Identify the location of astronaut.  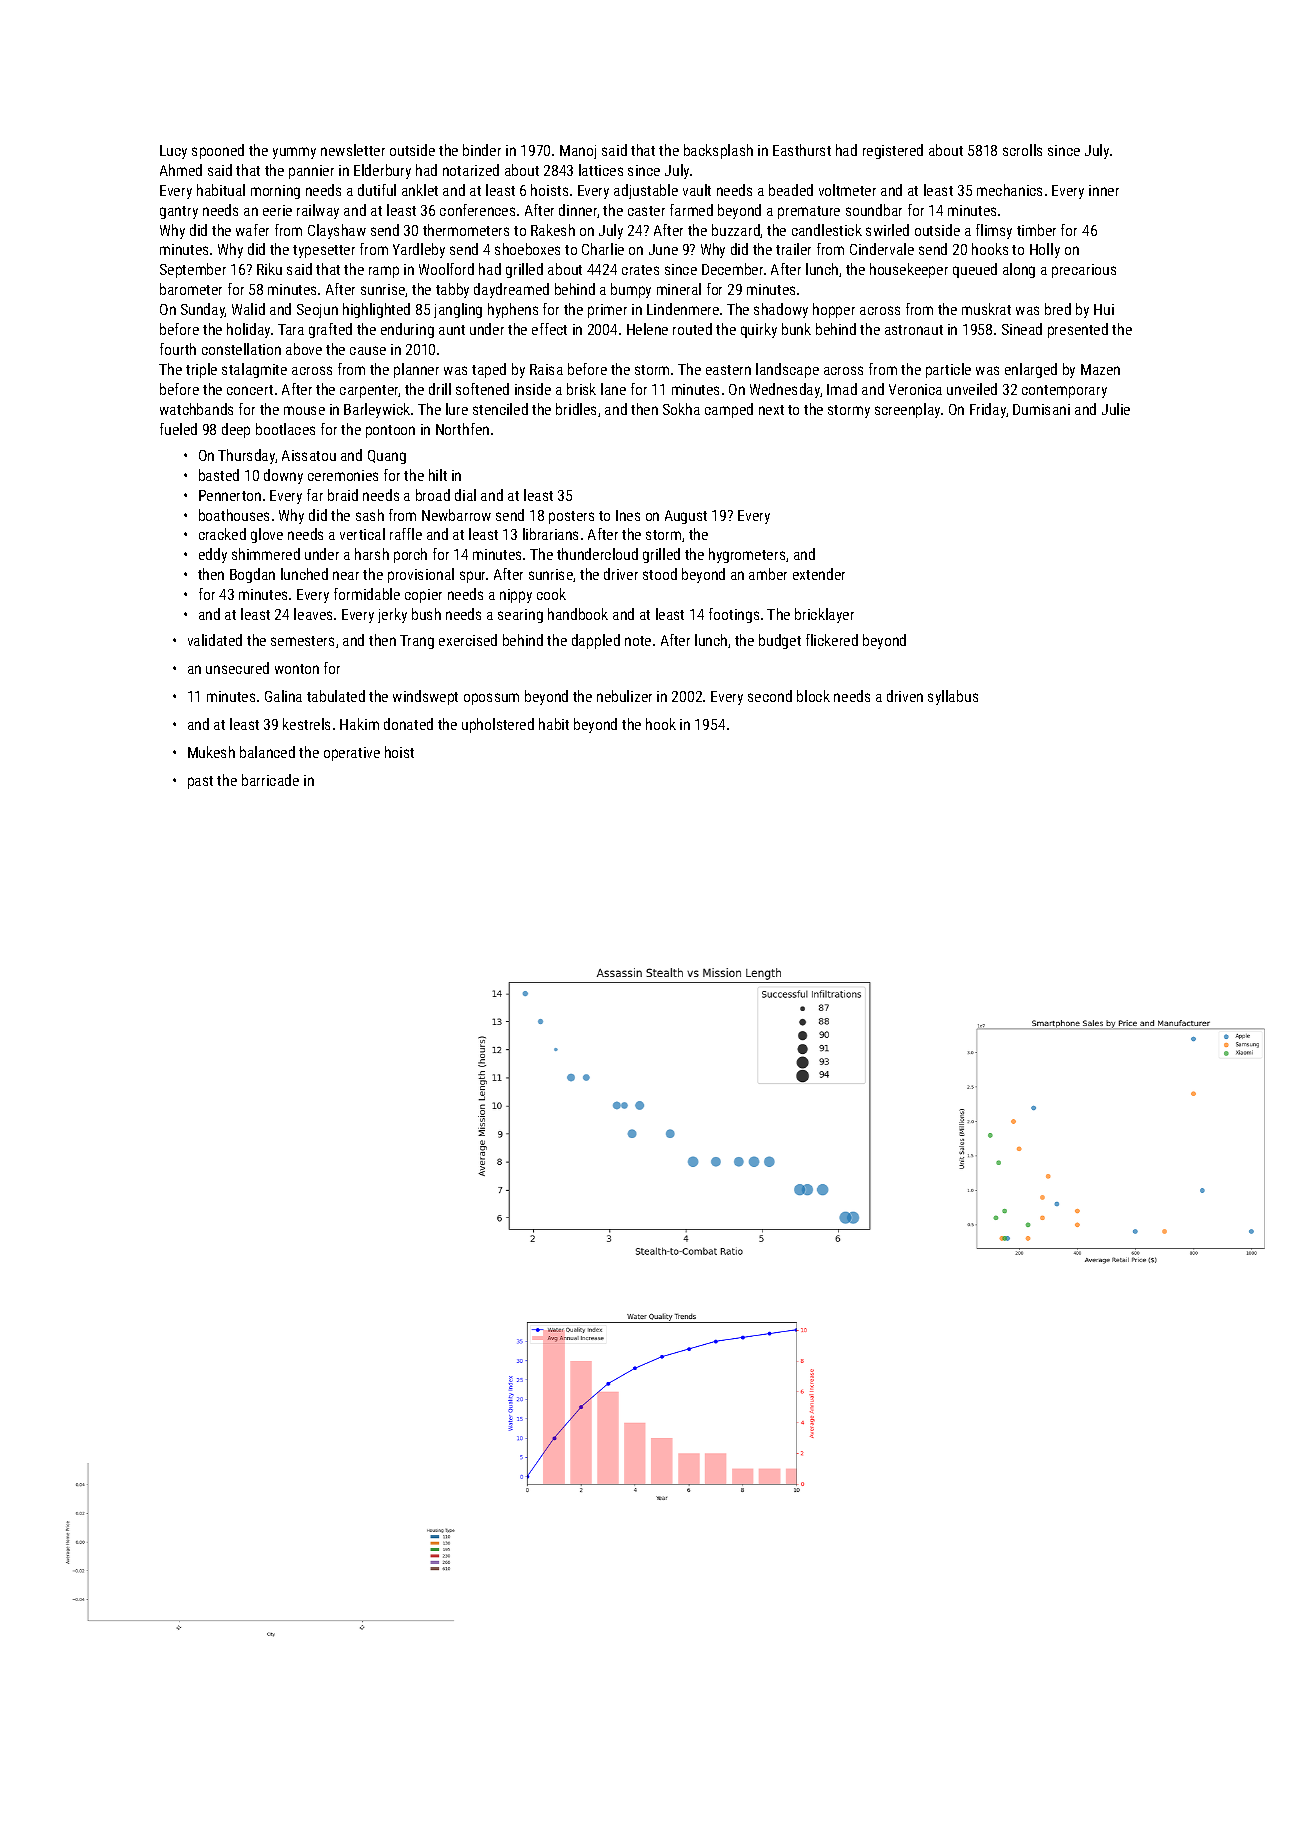
(914, 330).
